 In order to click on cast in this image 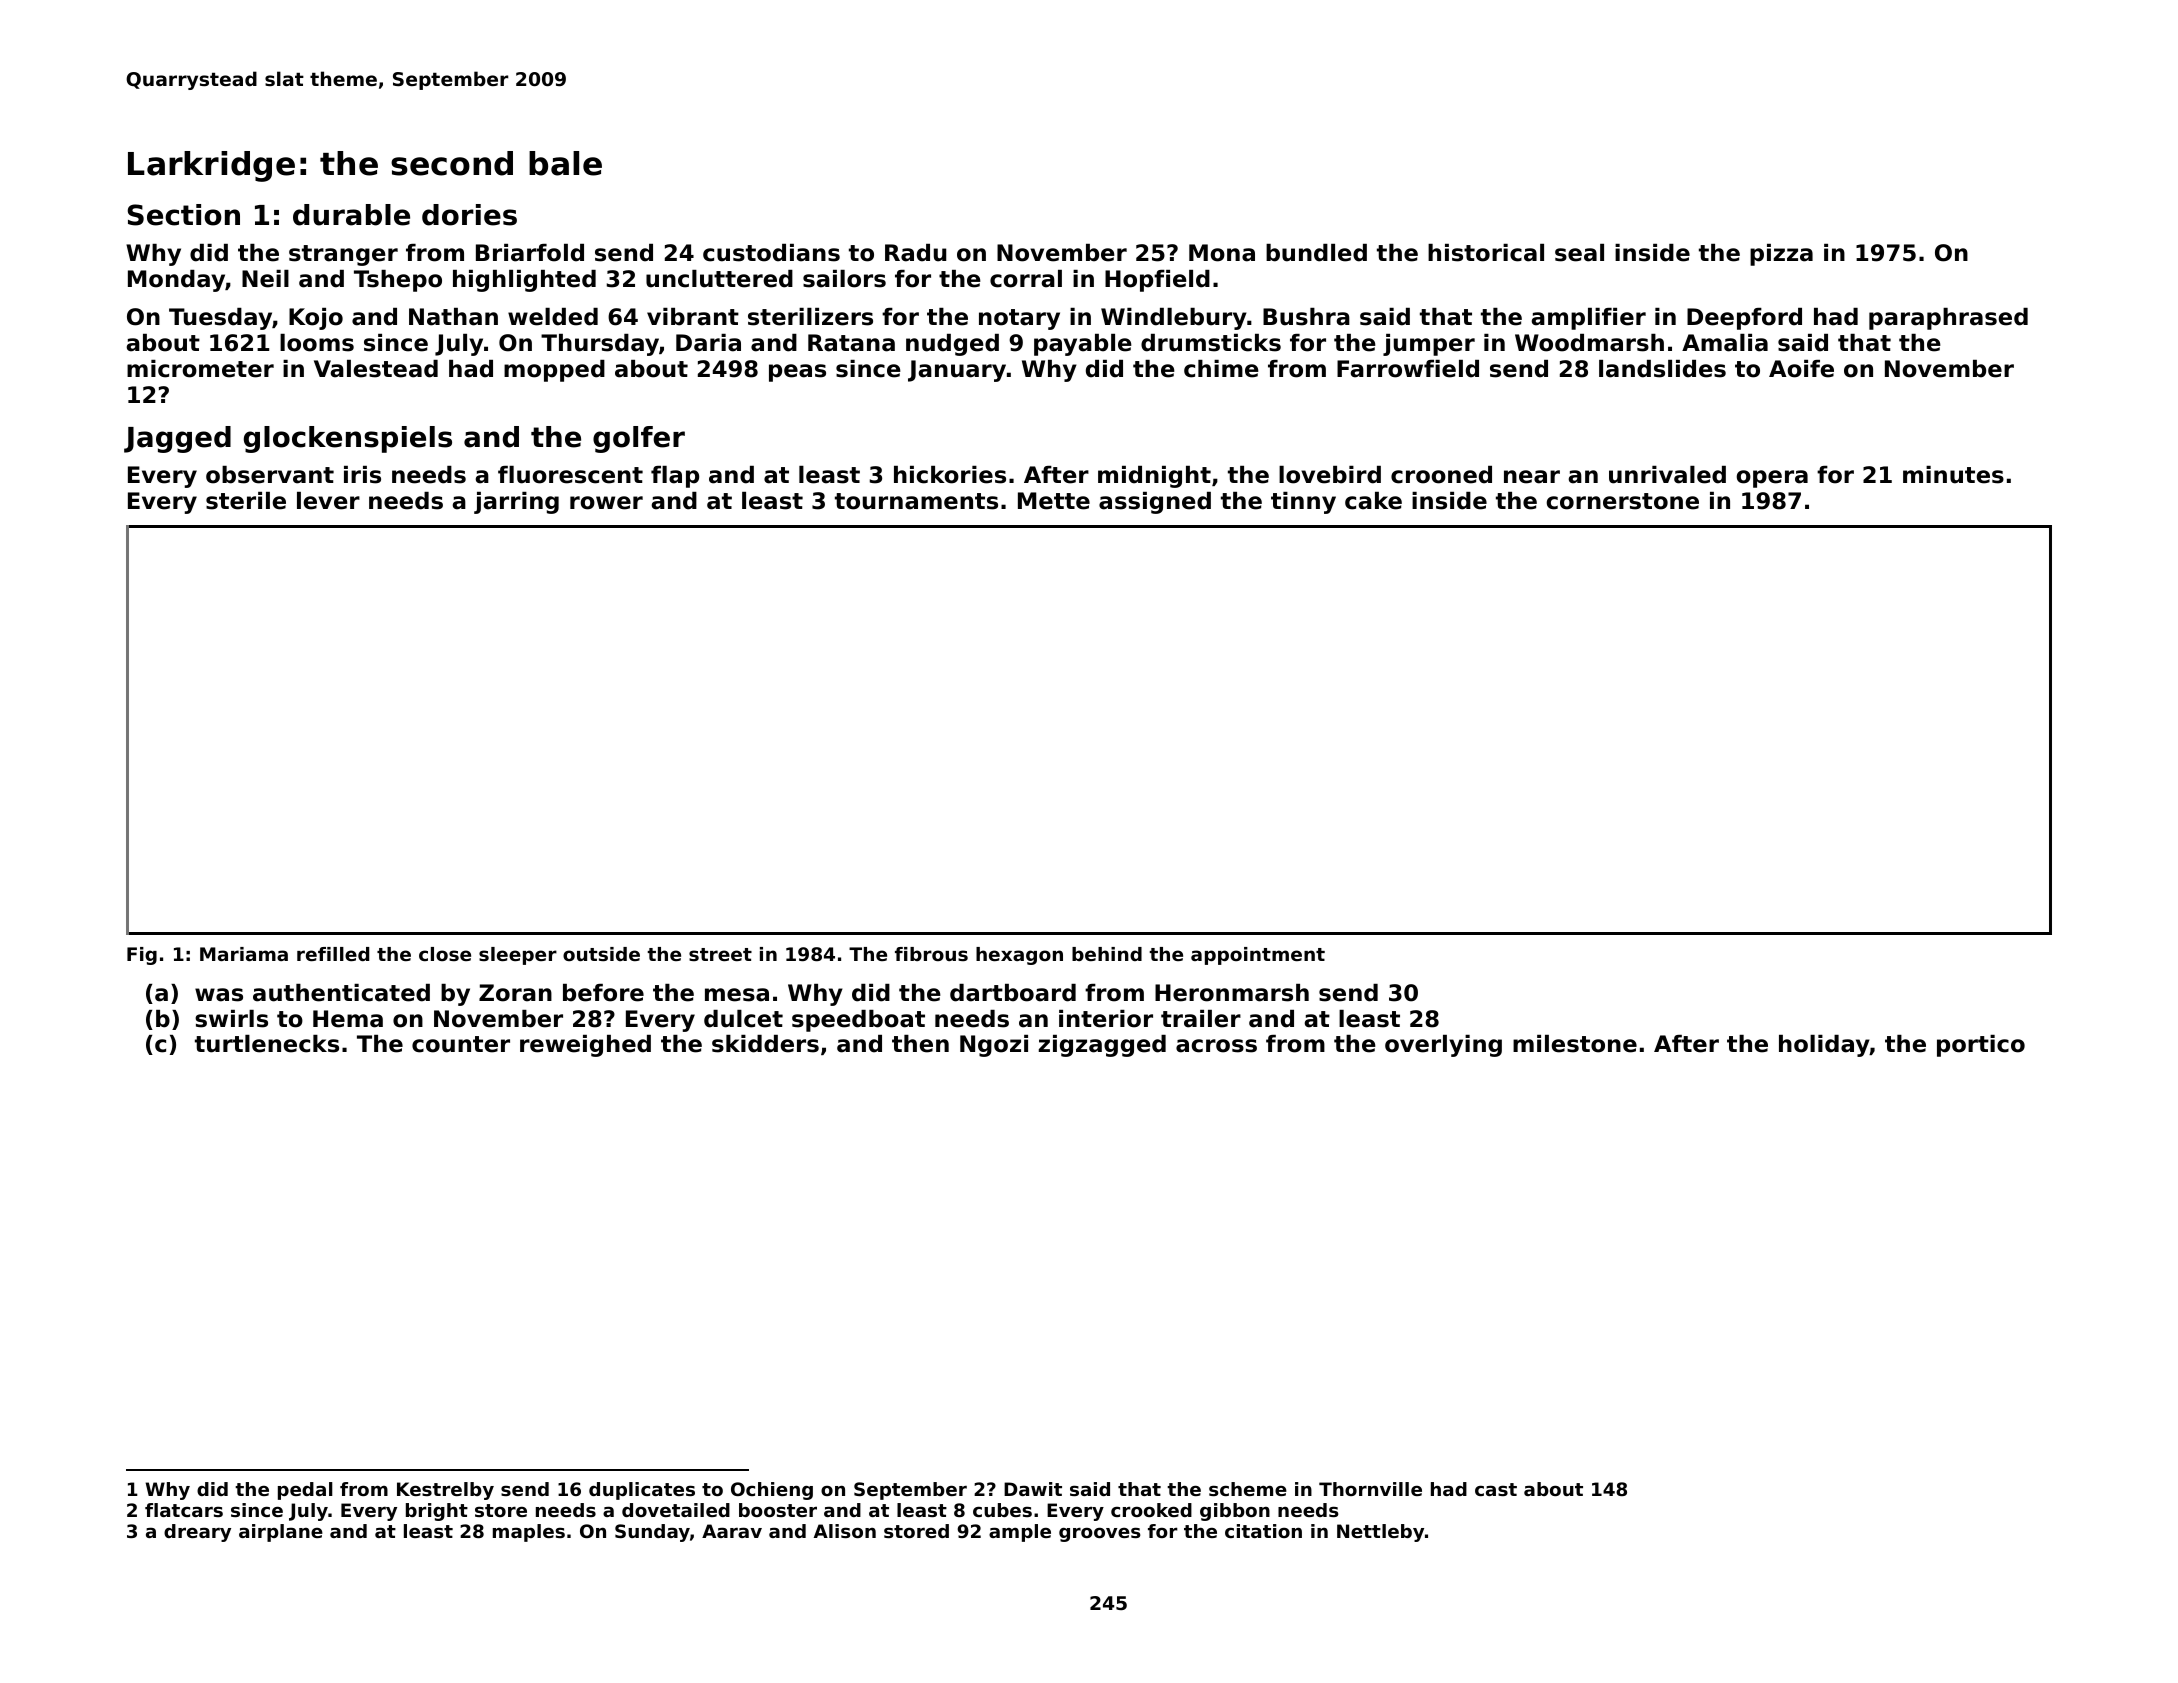, I will do `click(1496, 1489)`.
